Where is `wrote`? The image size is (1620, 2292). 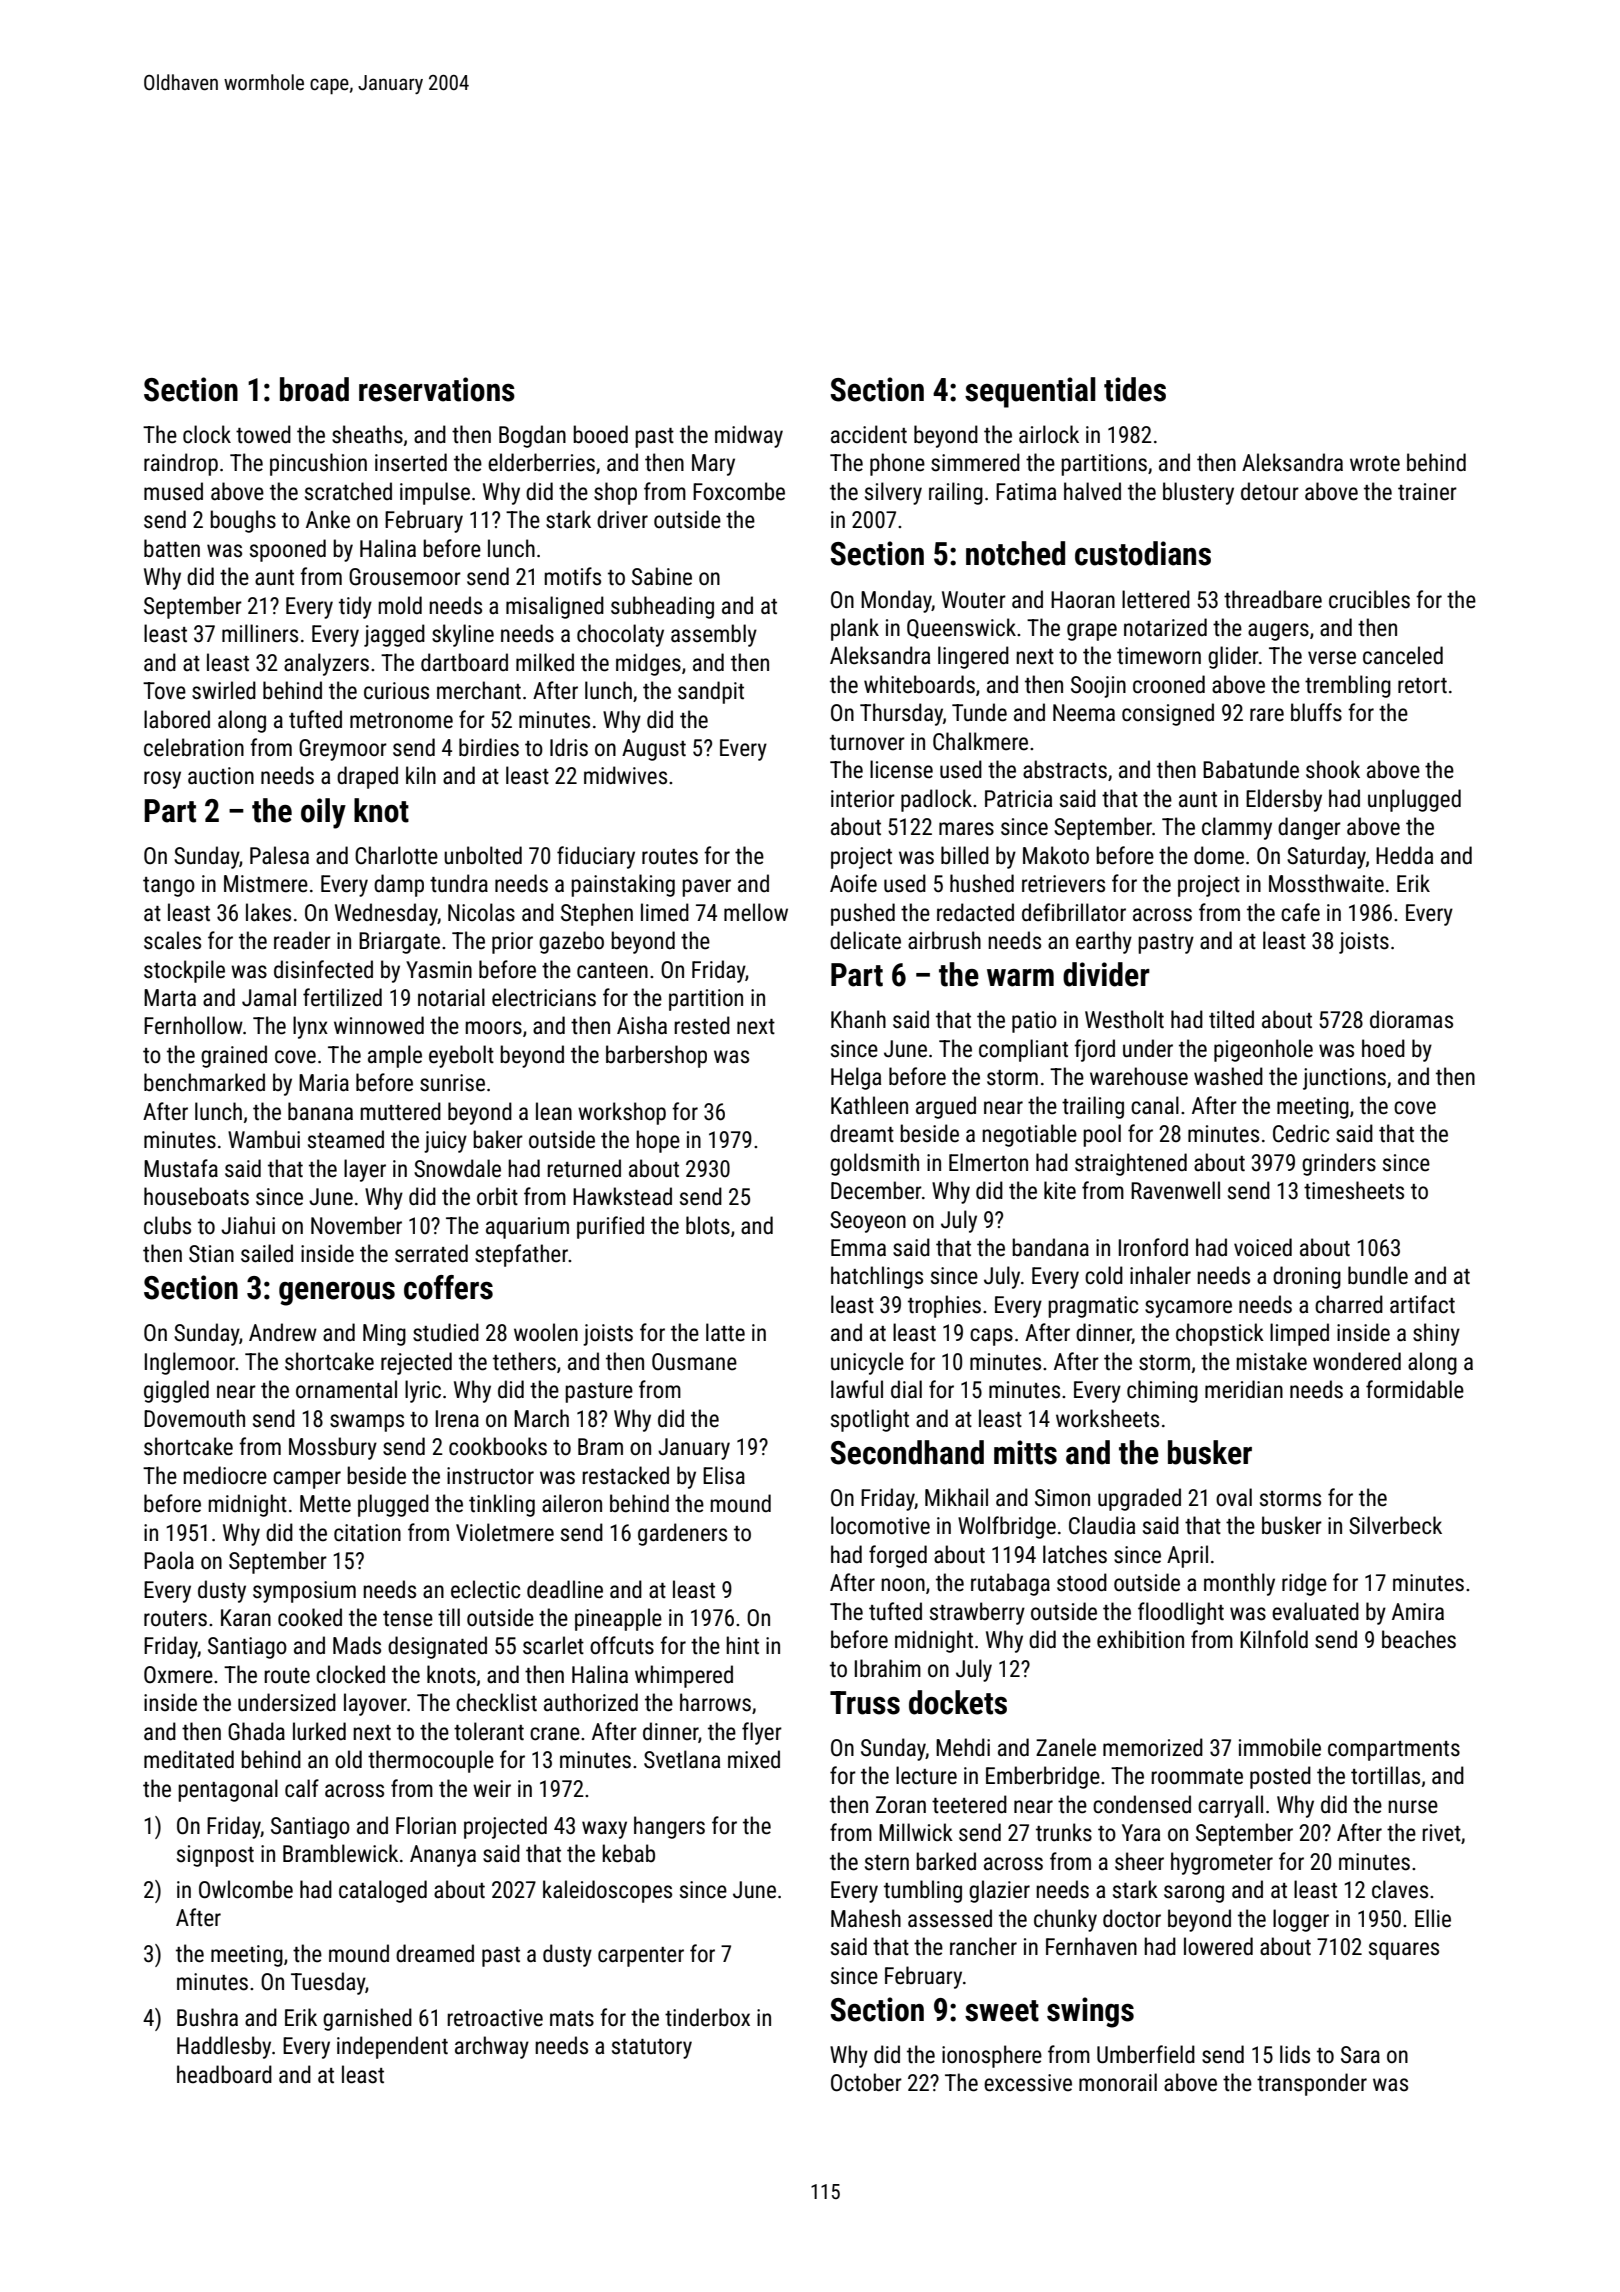
wrote is located at coordinates (1375, 464).
